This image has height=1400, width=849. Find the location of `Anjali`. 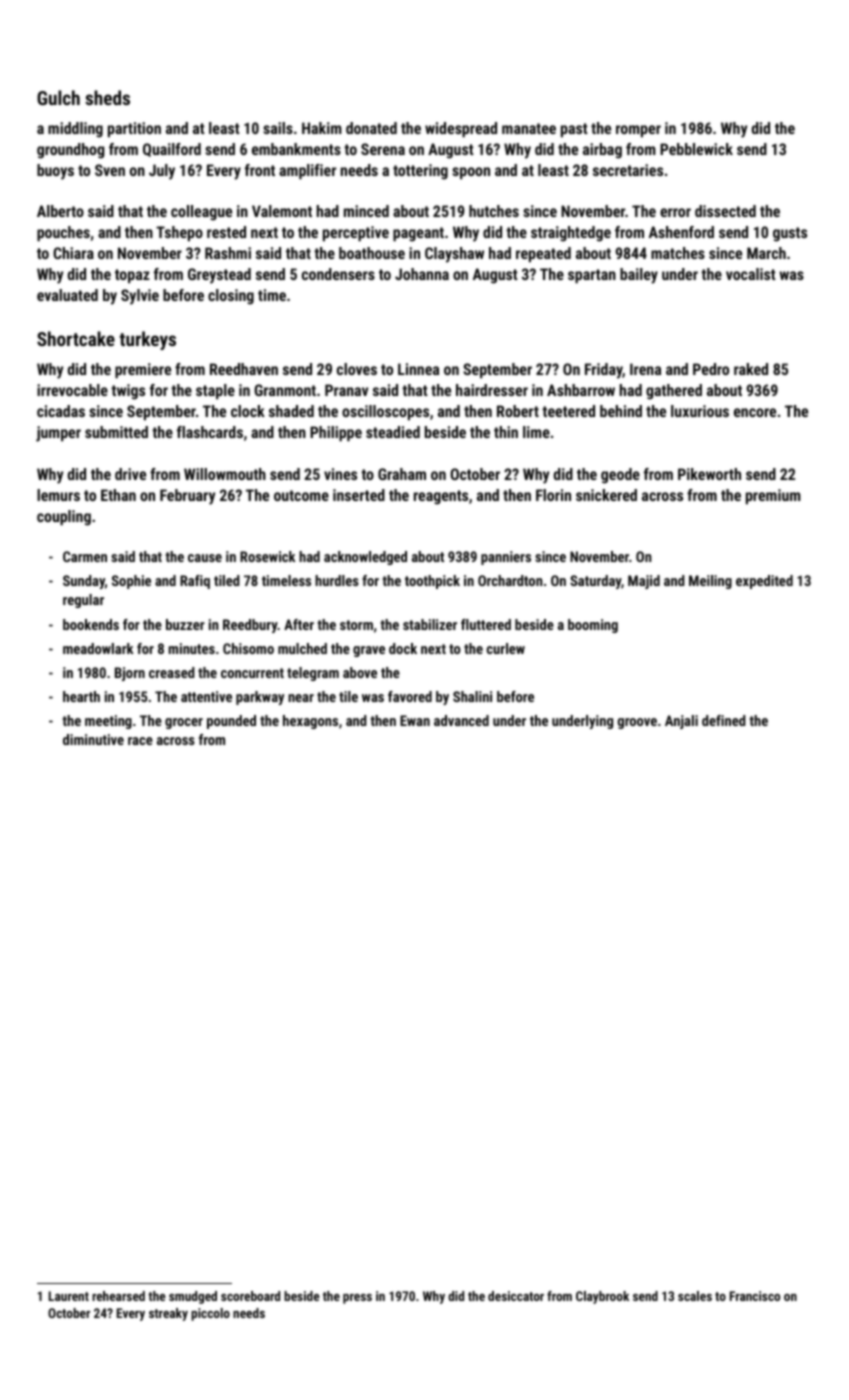

Anjali is located at coordinates (681, 722).
